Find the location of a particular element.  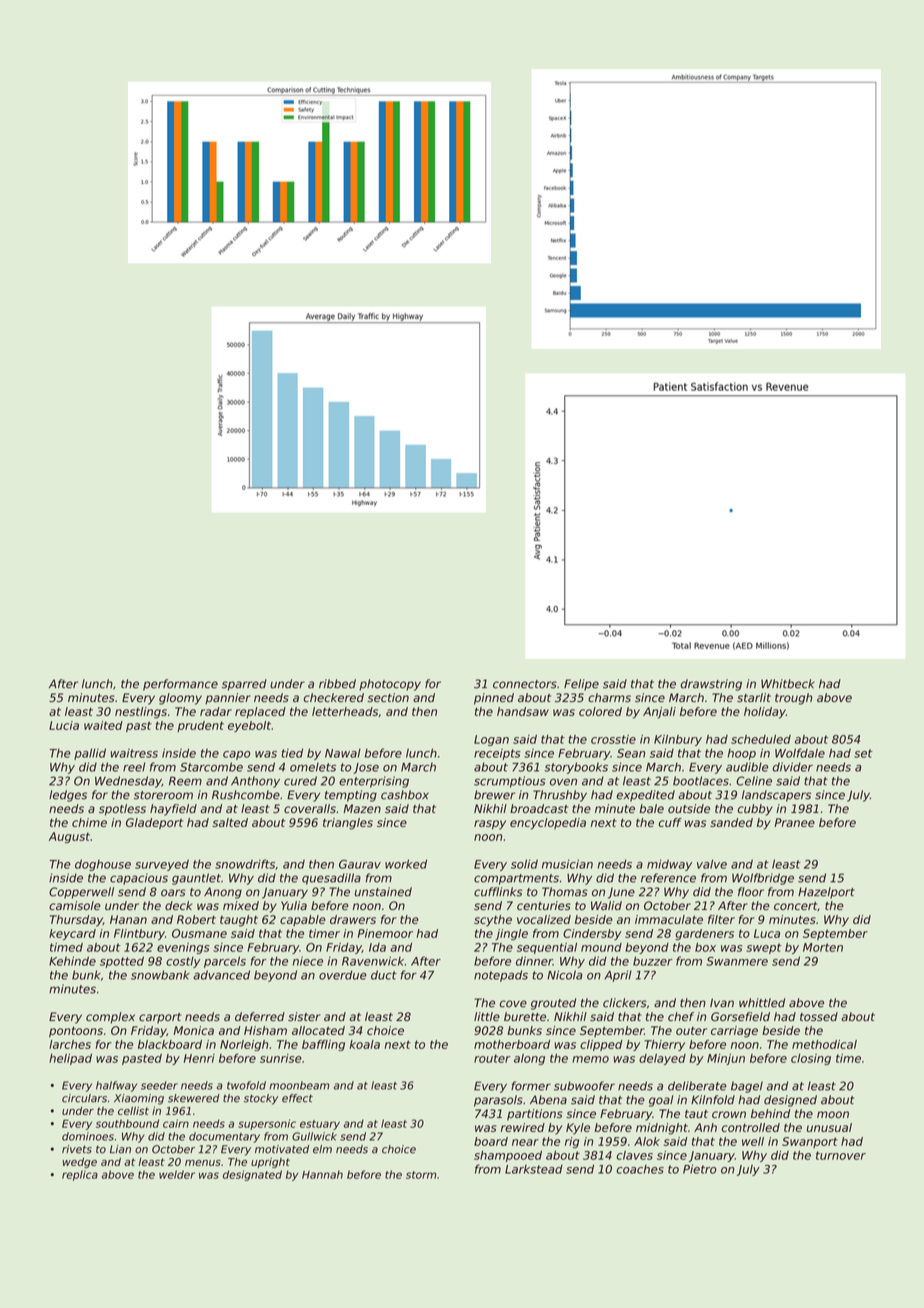

former is located at coordinates (531, 1086).
